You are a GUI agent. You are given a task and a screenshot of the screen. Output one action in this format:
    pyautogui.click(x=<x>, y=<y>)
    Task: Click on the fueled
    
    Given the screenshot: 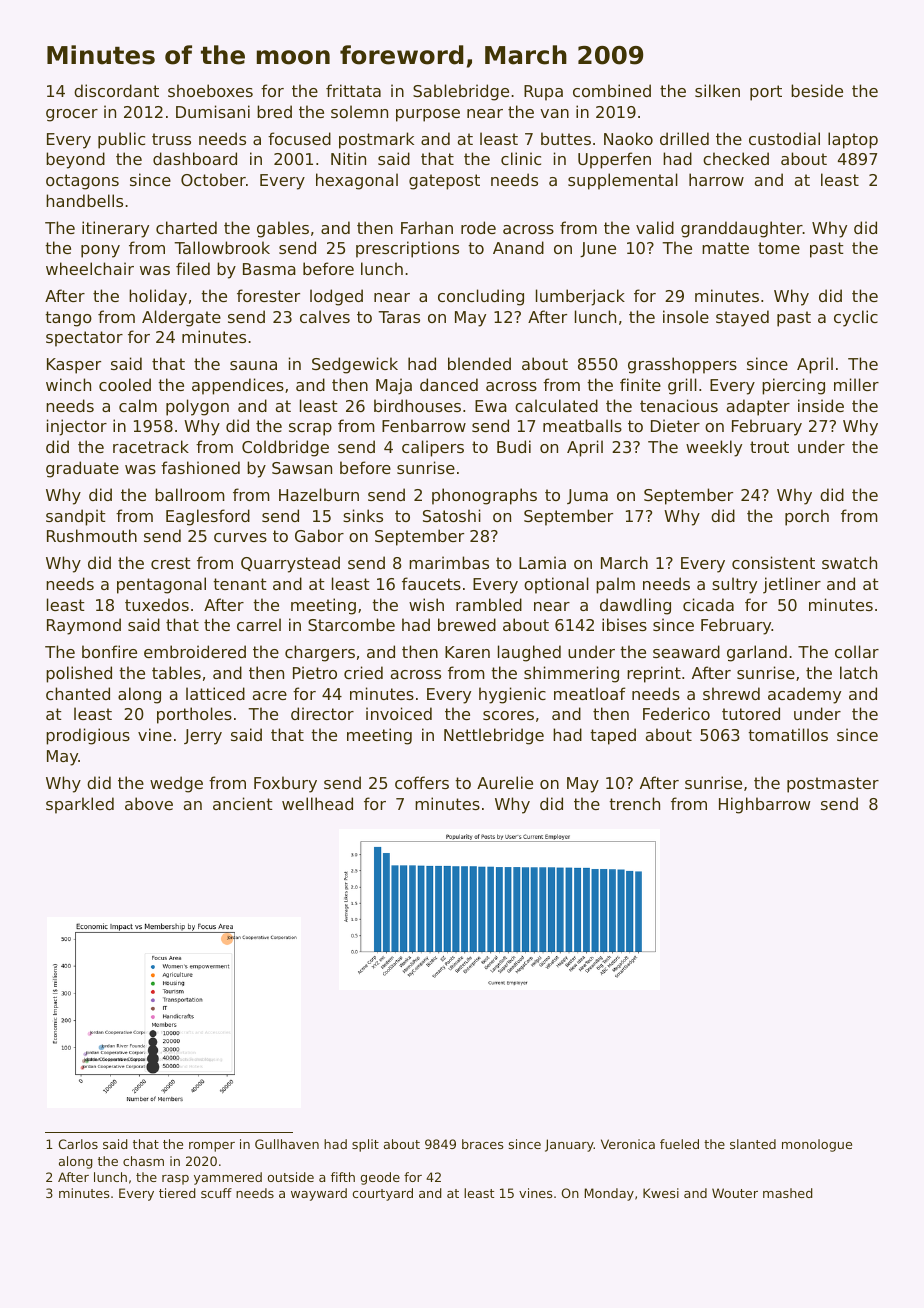 What is the action you would take?
    pyautogui.click(x=679, y=1144)
